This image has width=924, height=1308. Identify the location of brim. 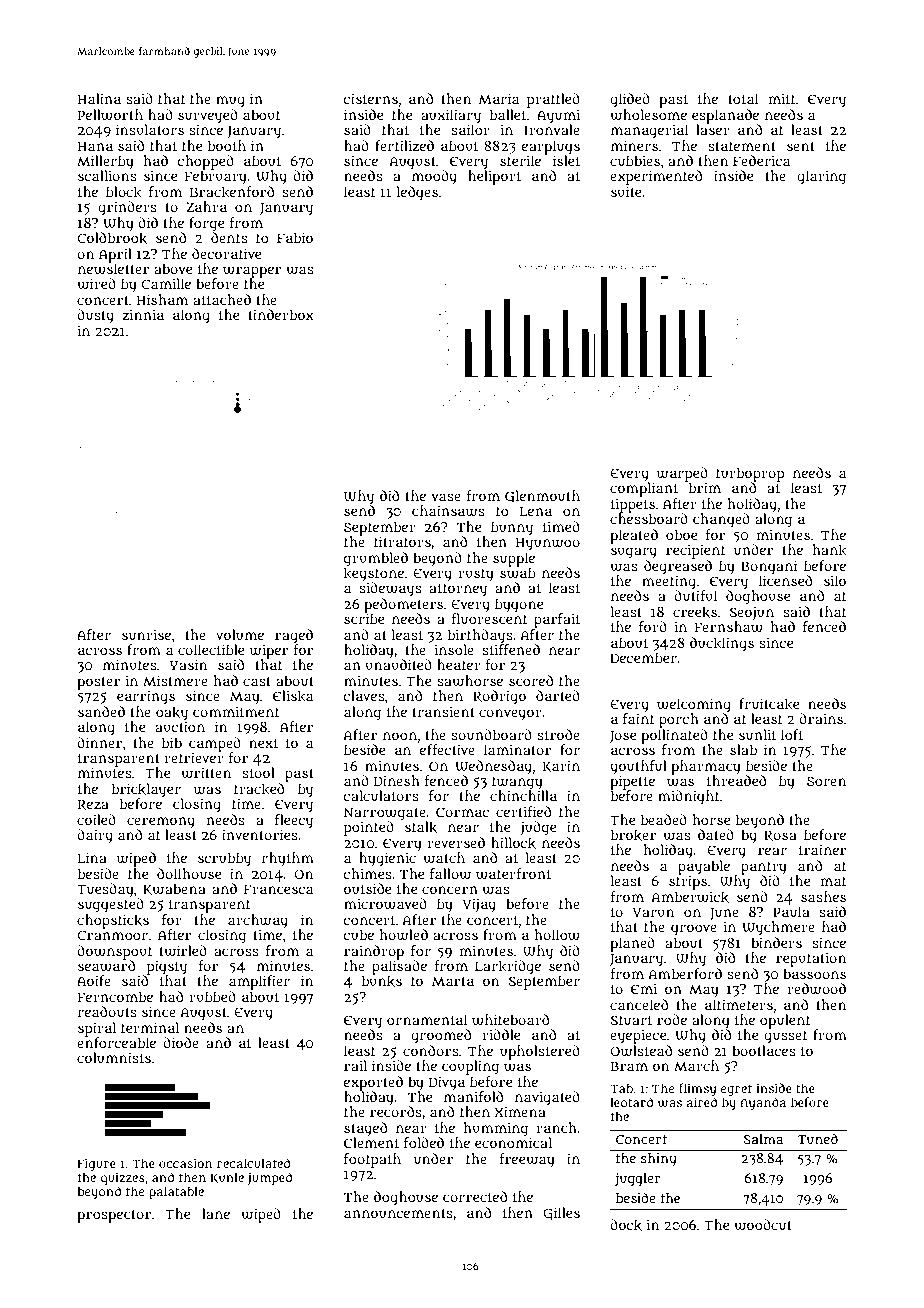
(705, 487).
